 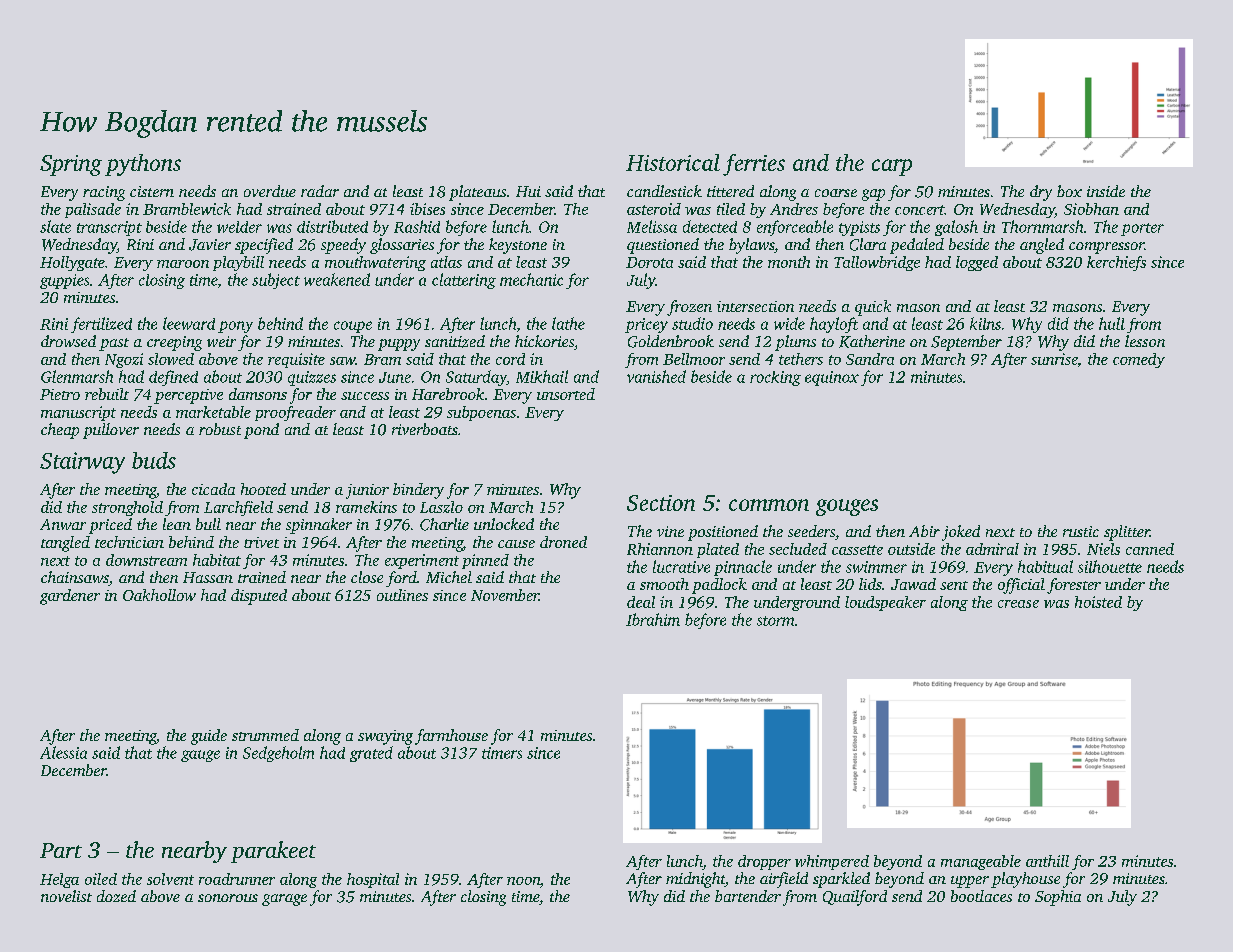 I want to click on Jawad, so click(x=913, y=584).
